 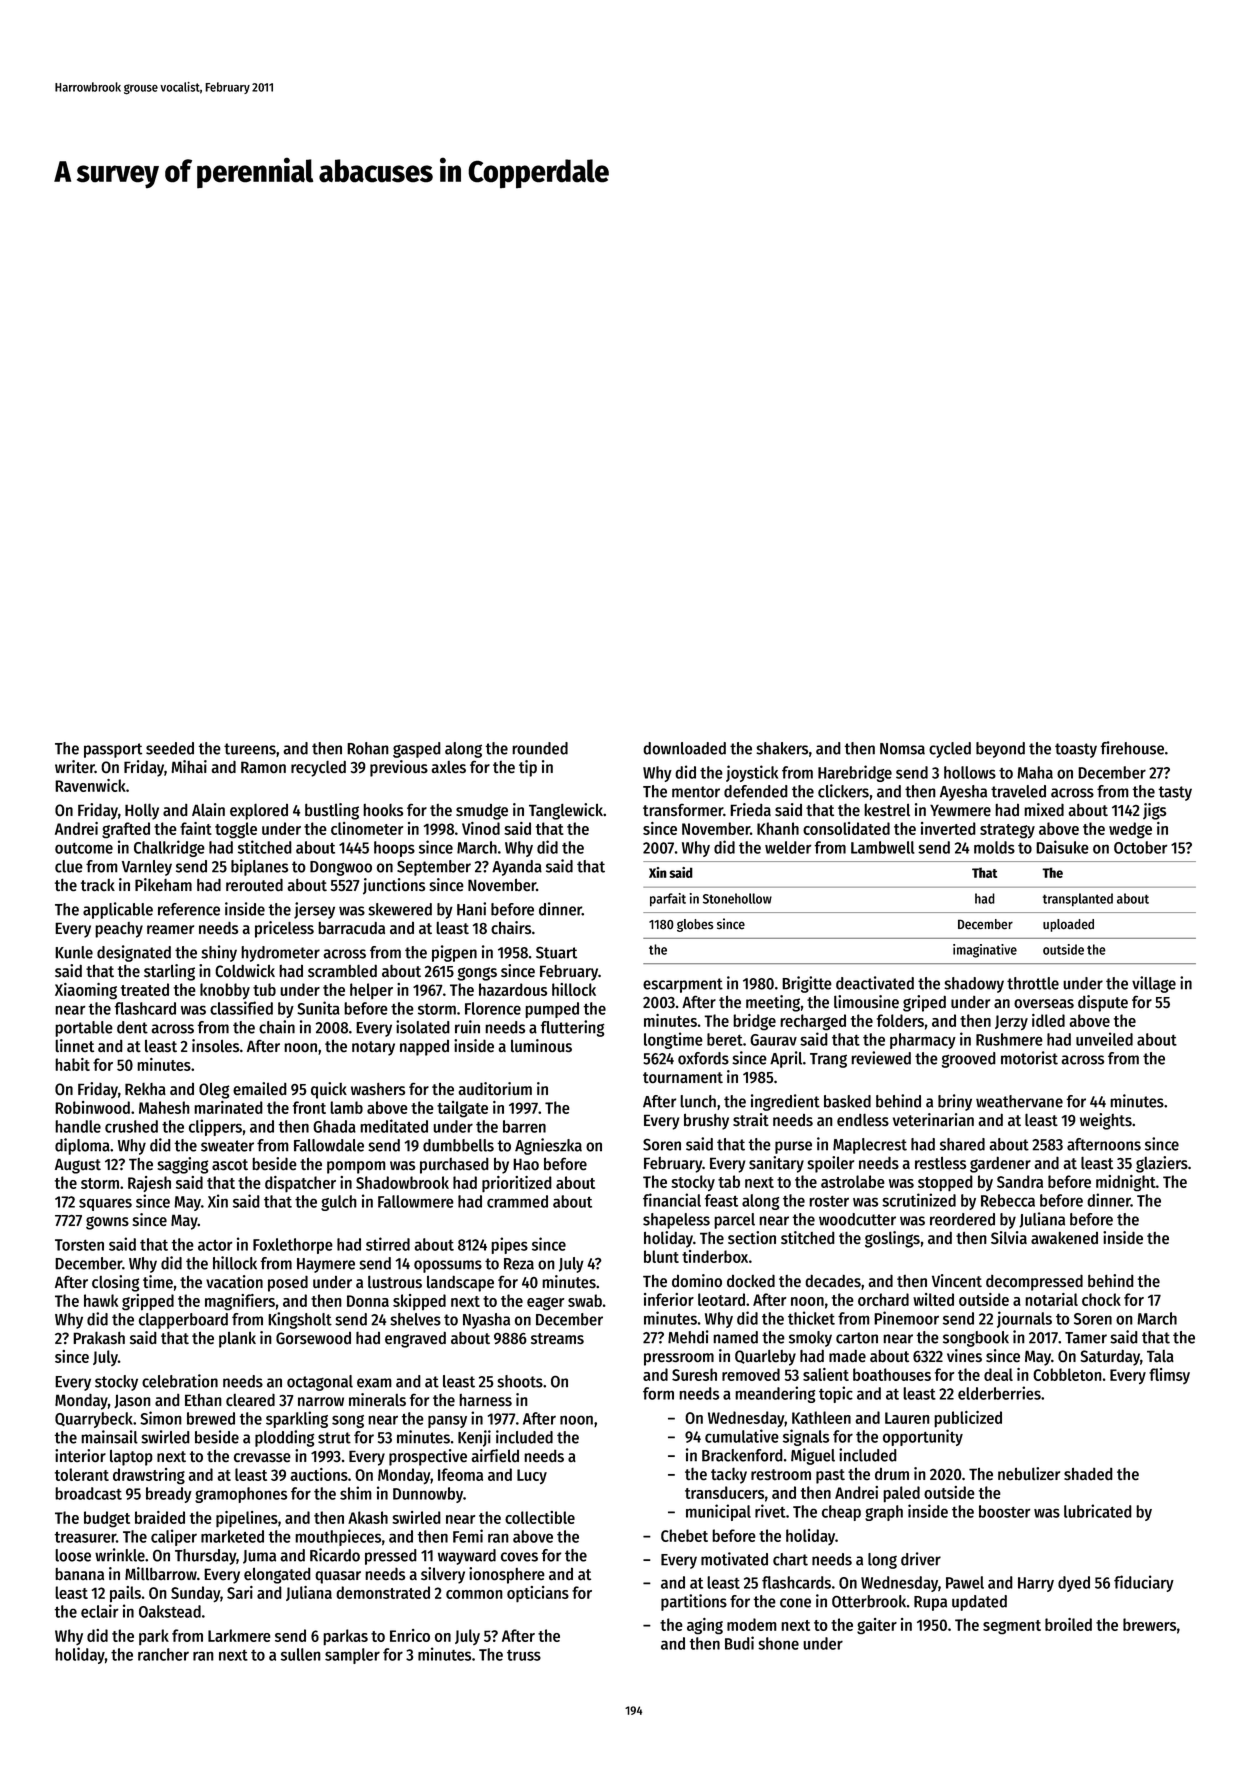 What do you see at coordinates (1132, 748) in the screenshot?
I see `firehouse` at bounding box center [1132, 748].
